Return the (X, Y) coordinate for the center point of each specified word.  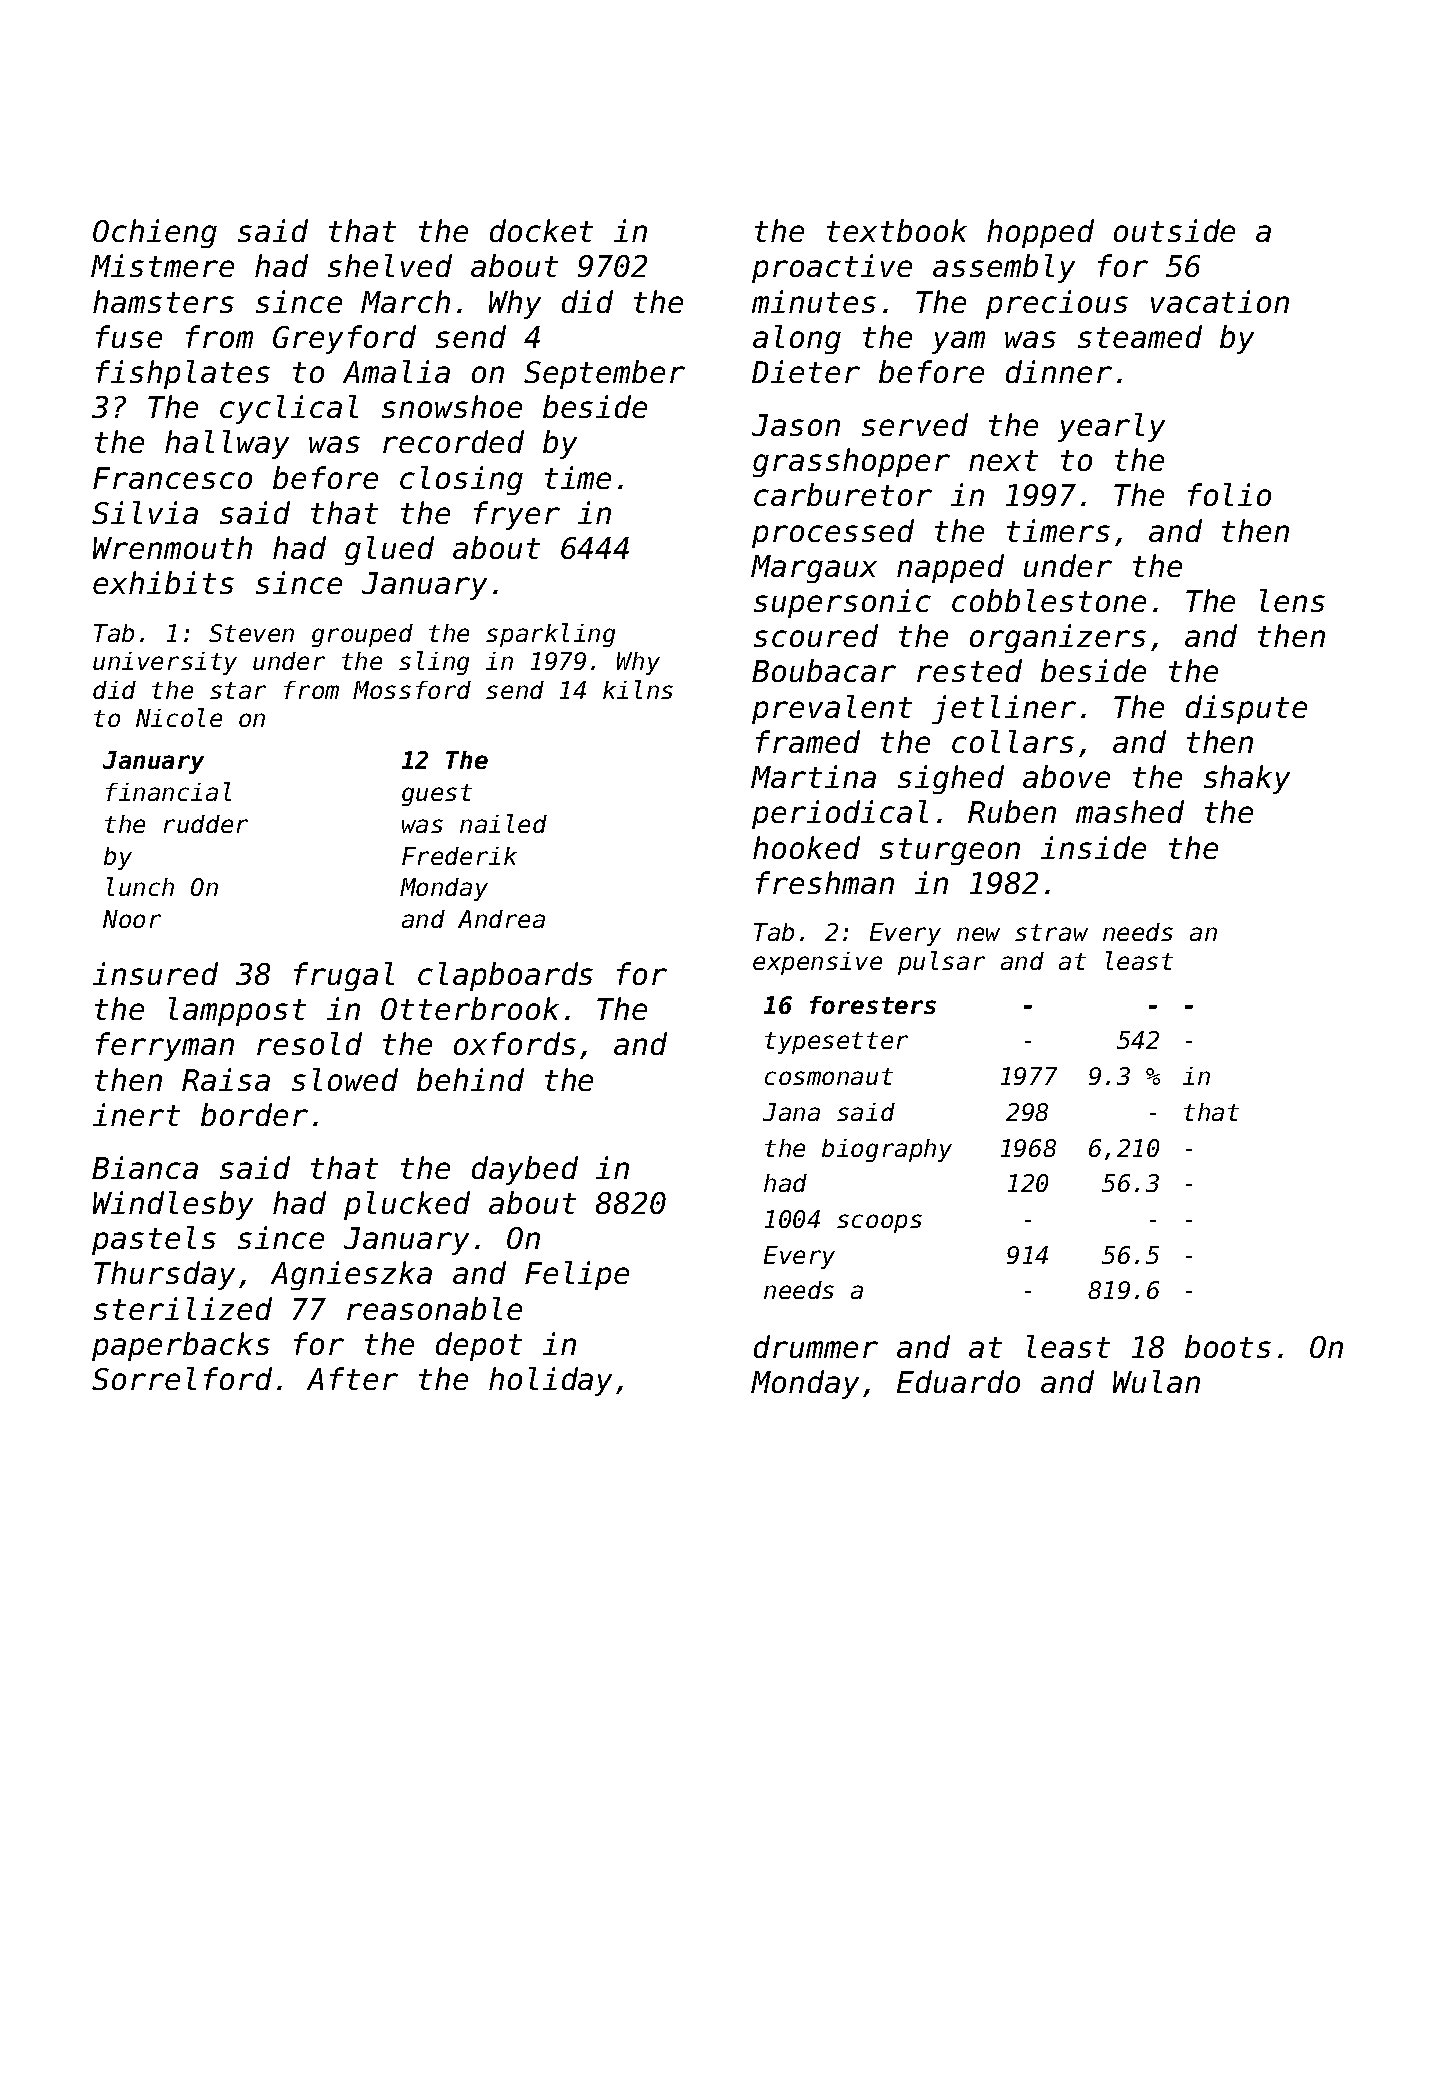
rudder (206, 824)
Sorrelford (182, 1378)
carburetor (843, 494)
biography (887, 1150)
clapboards (505, 976)
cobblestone (1049, 600)
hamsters (163, 301)
